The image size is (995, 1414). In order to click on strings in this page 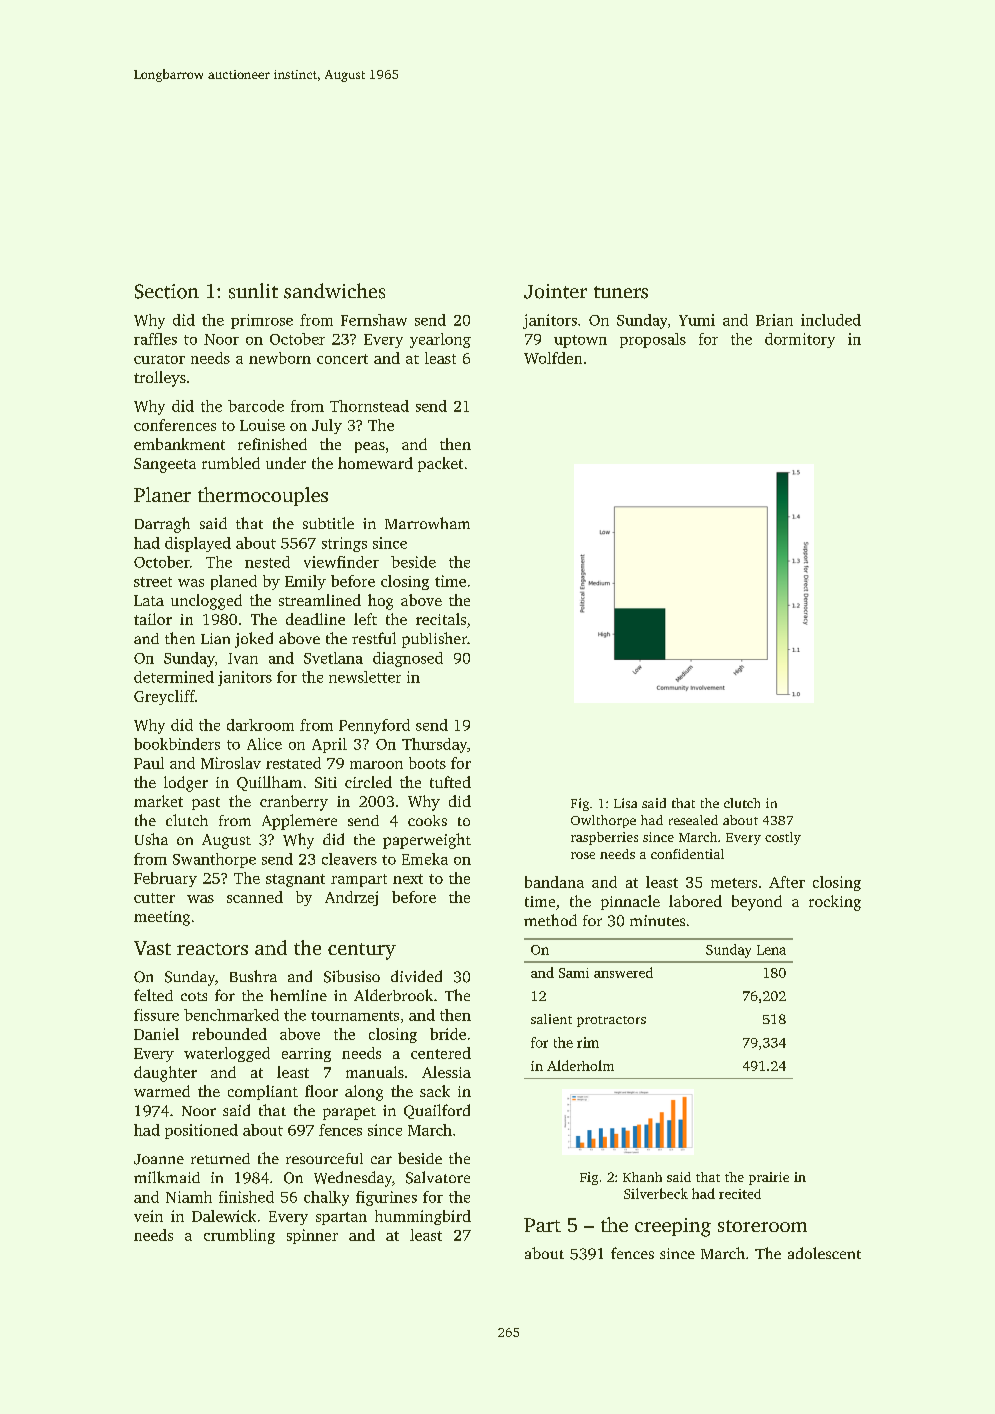, I will do `click(344, 544)`.
